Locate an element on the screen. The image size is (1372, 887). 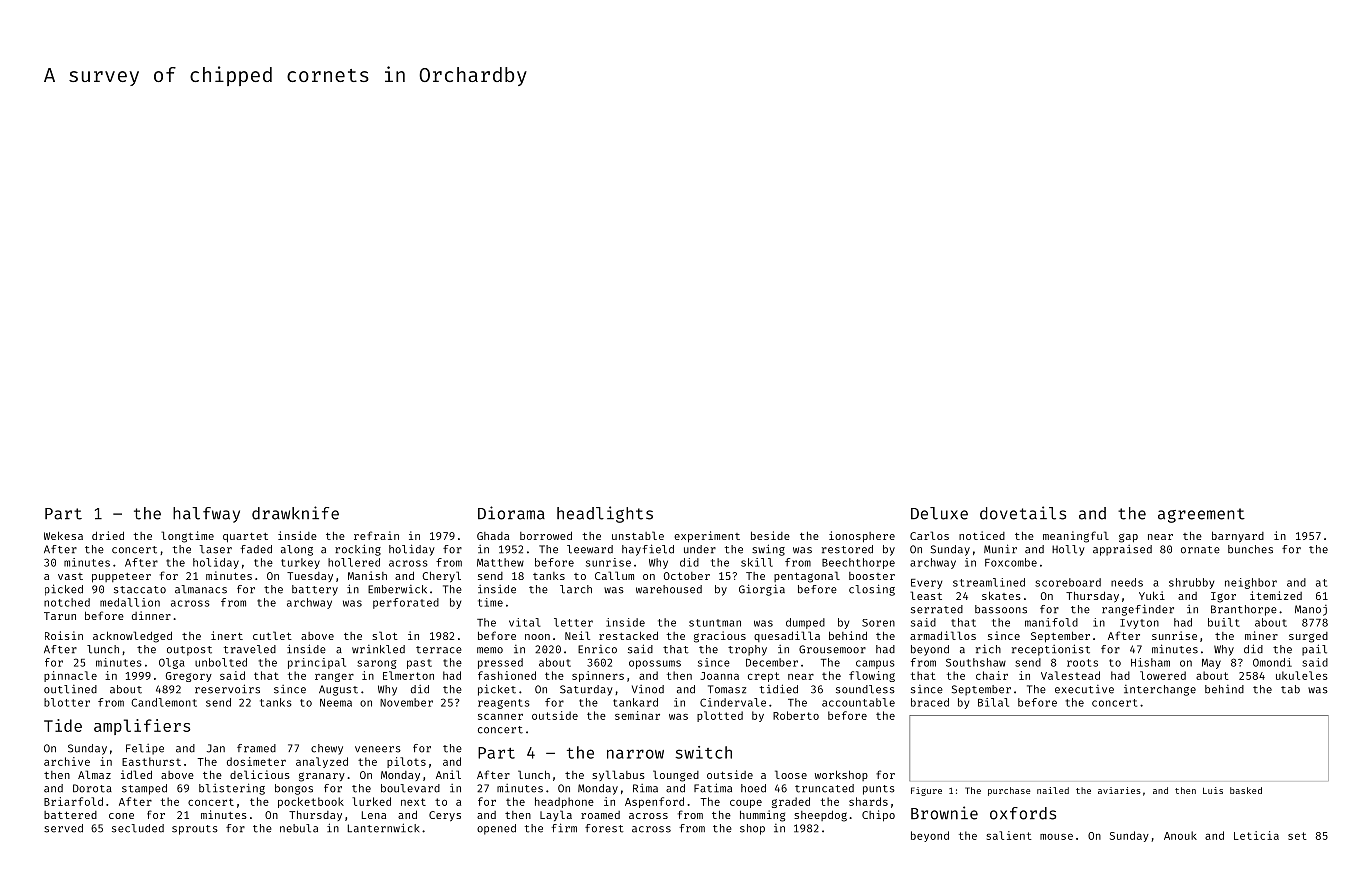
itemized is located at coordinates (1276, 595).
